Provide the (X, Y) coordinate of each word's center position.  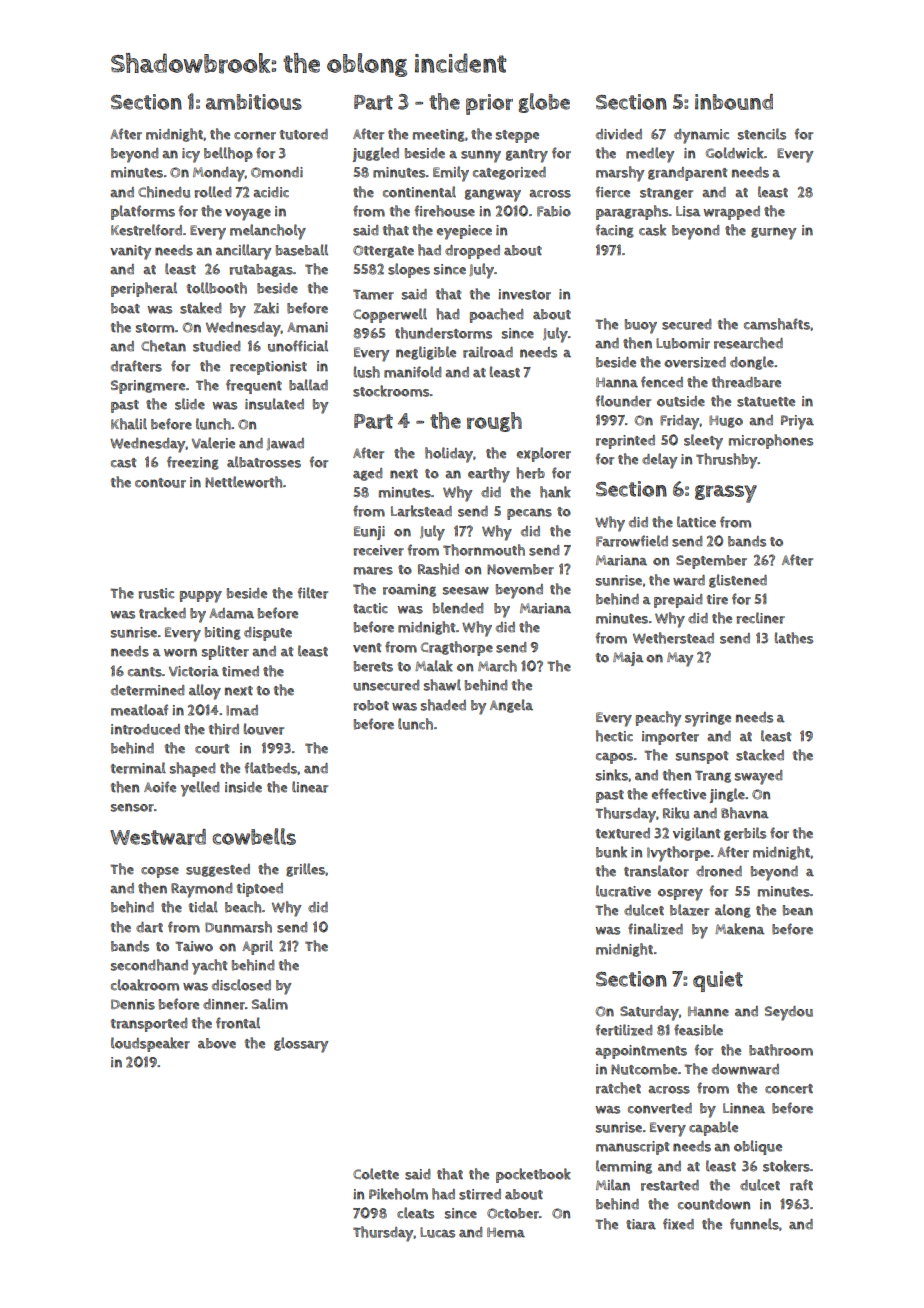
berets (373, 666)
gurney (773, 233)
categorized (509, 173)
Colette (376, 1174)
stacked (760, 755)
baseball (302, 250)
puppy (201, 597)
